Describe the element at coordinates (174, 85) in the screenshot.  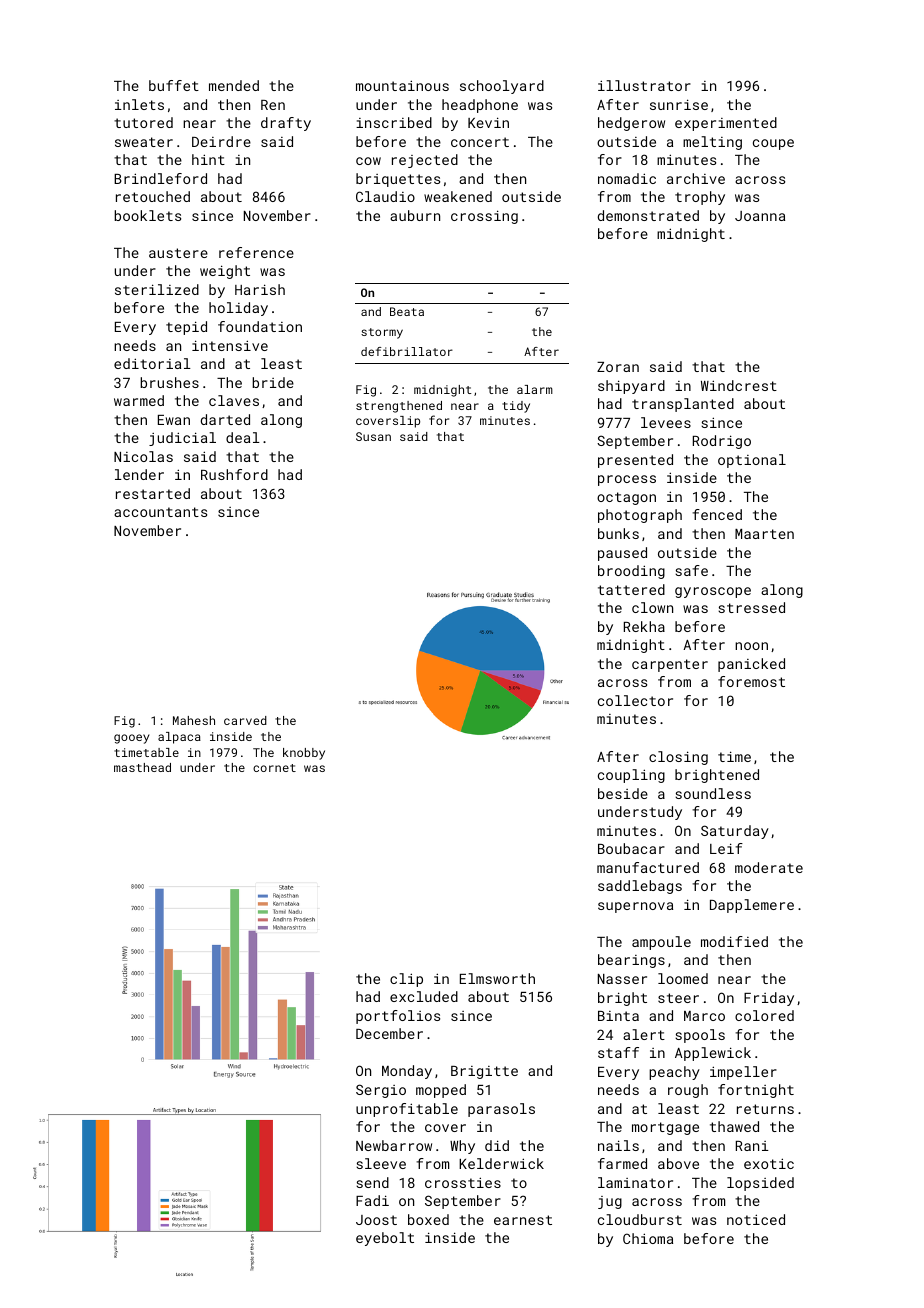
I see `buffet` at that location.
